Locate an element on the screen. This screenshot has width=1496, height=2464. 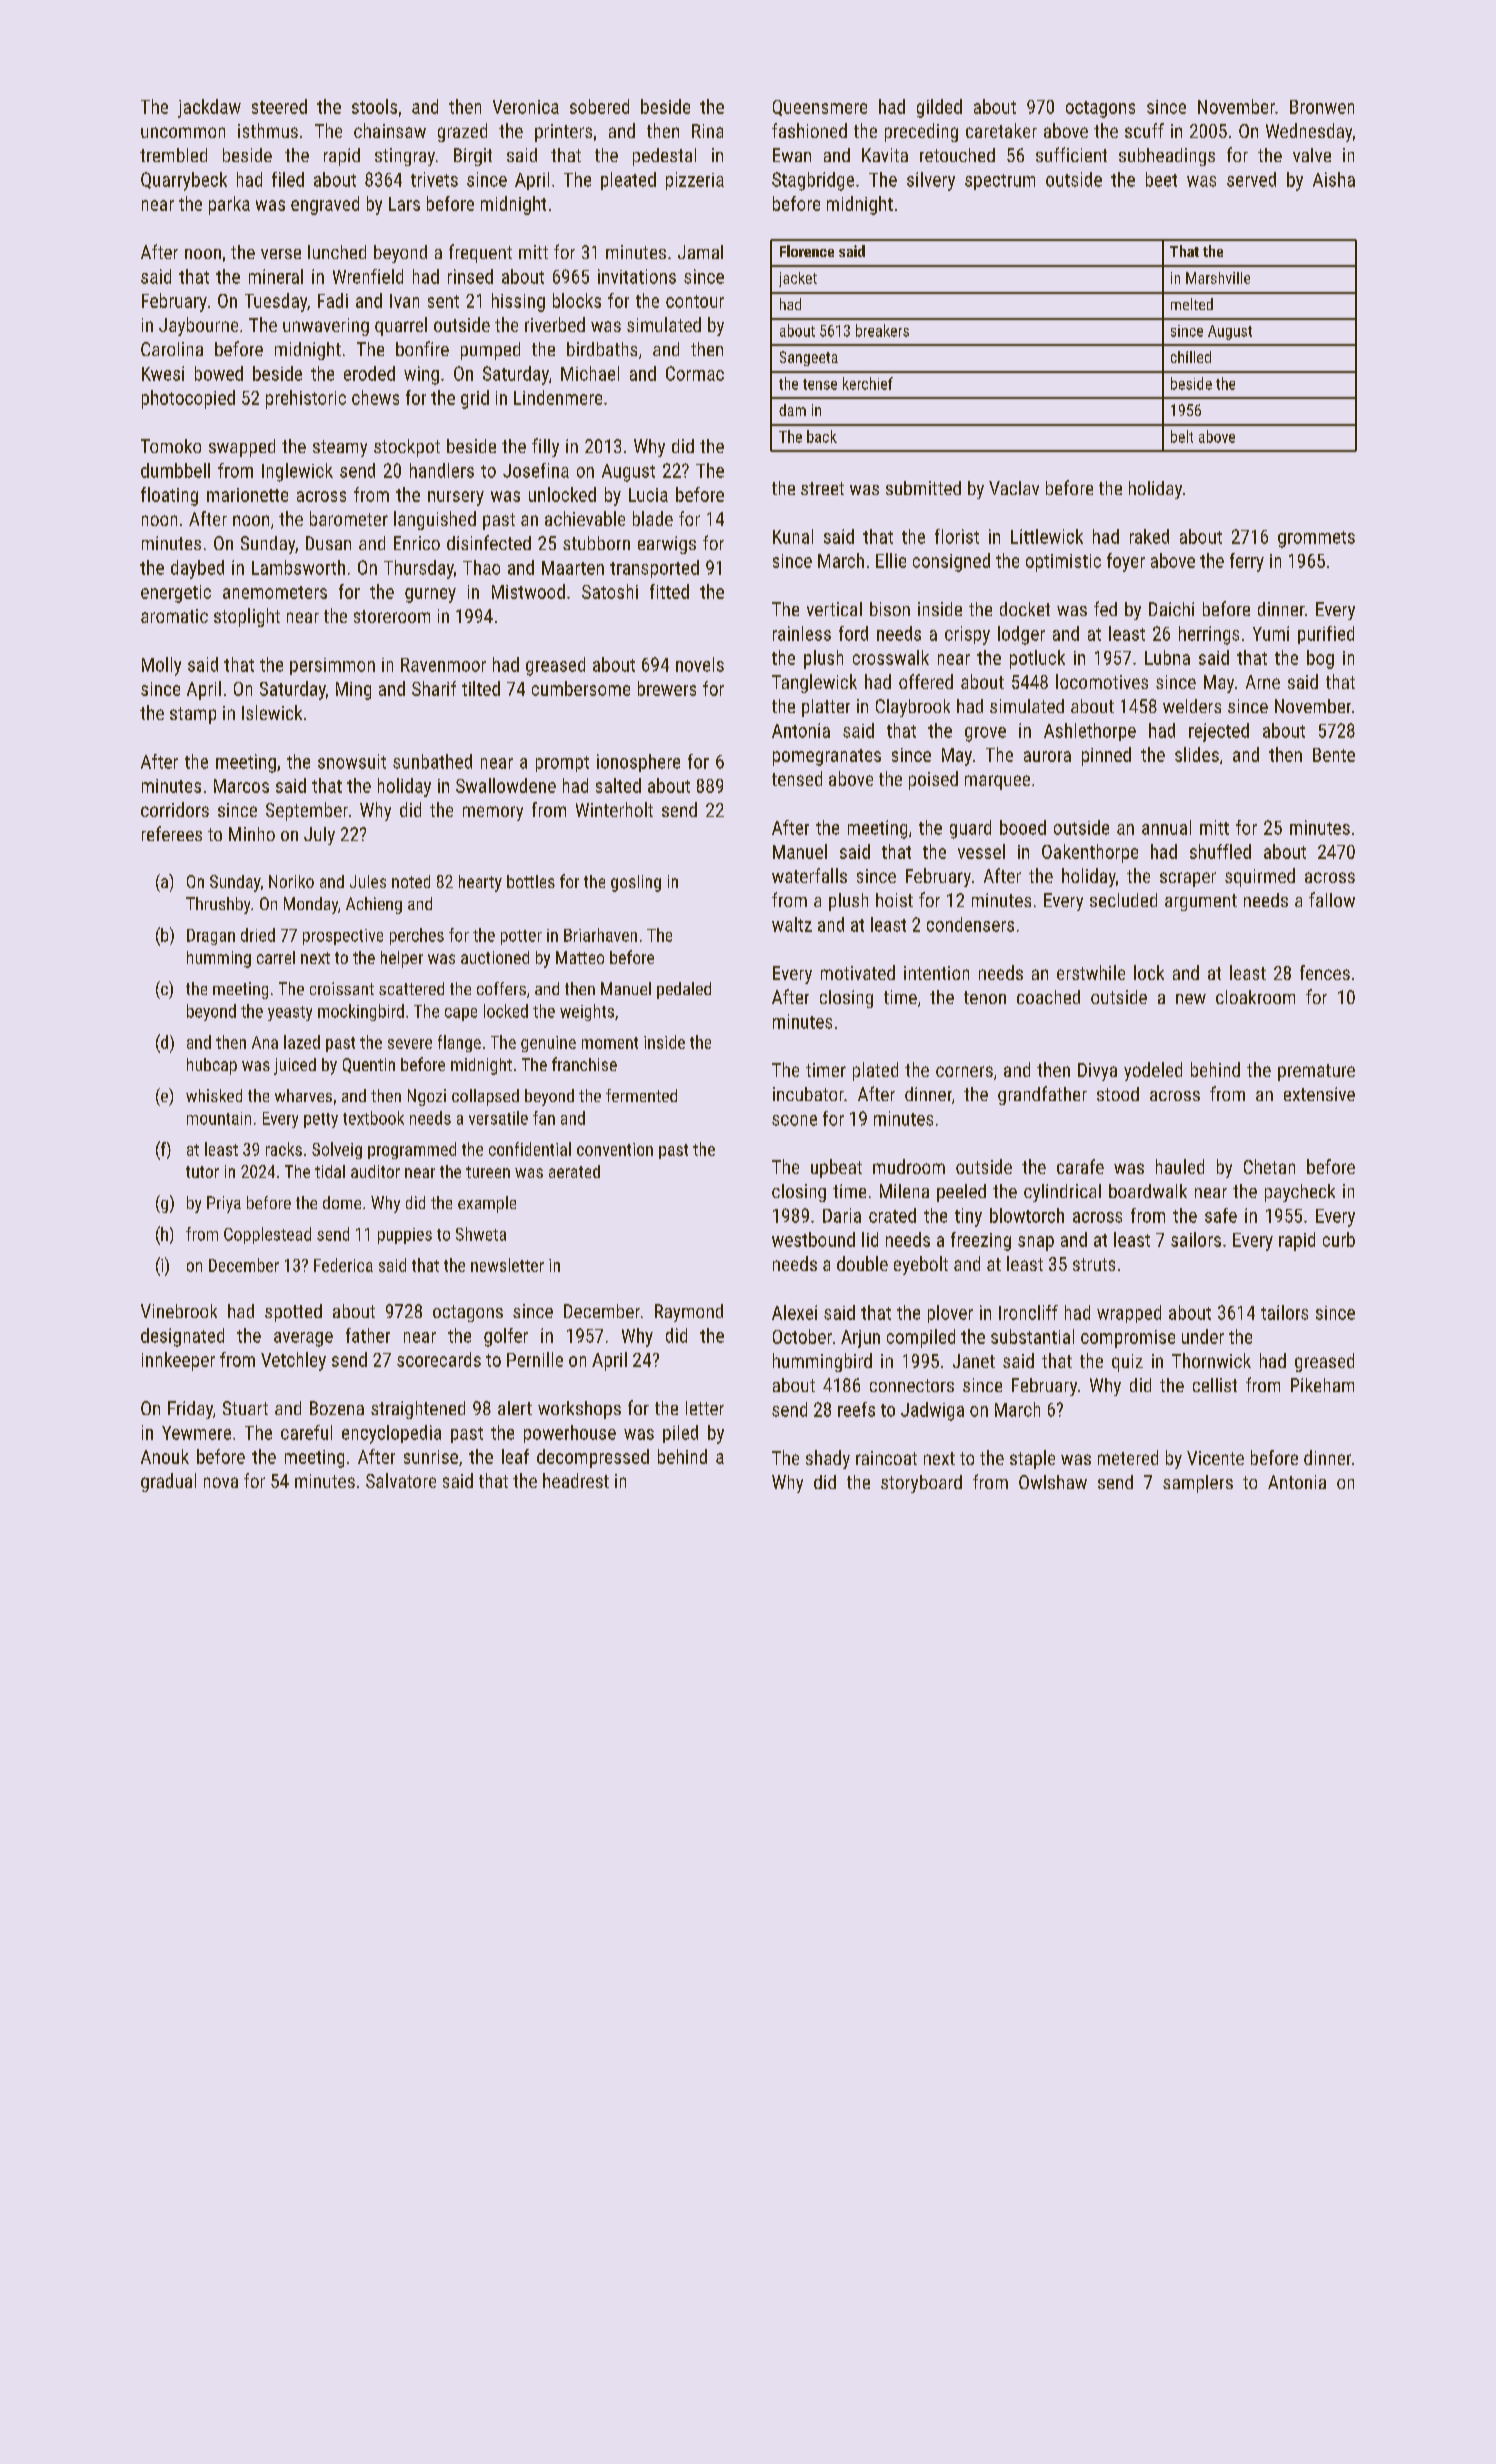
argument is located at coordinates (1201, 902).
